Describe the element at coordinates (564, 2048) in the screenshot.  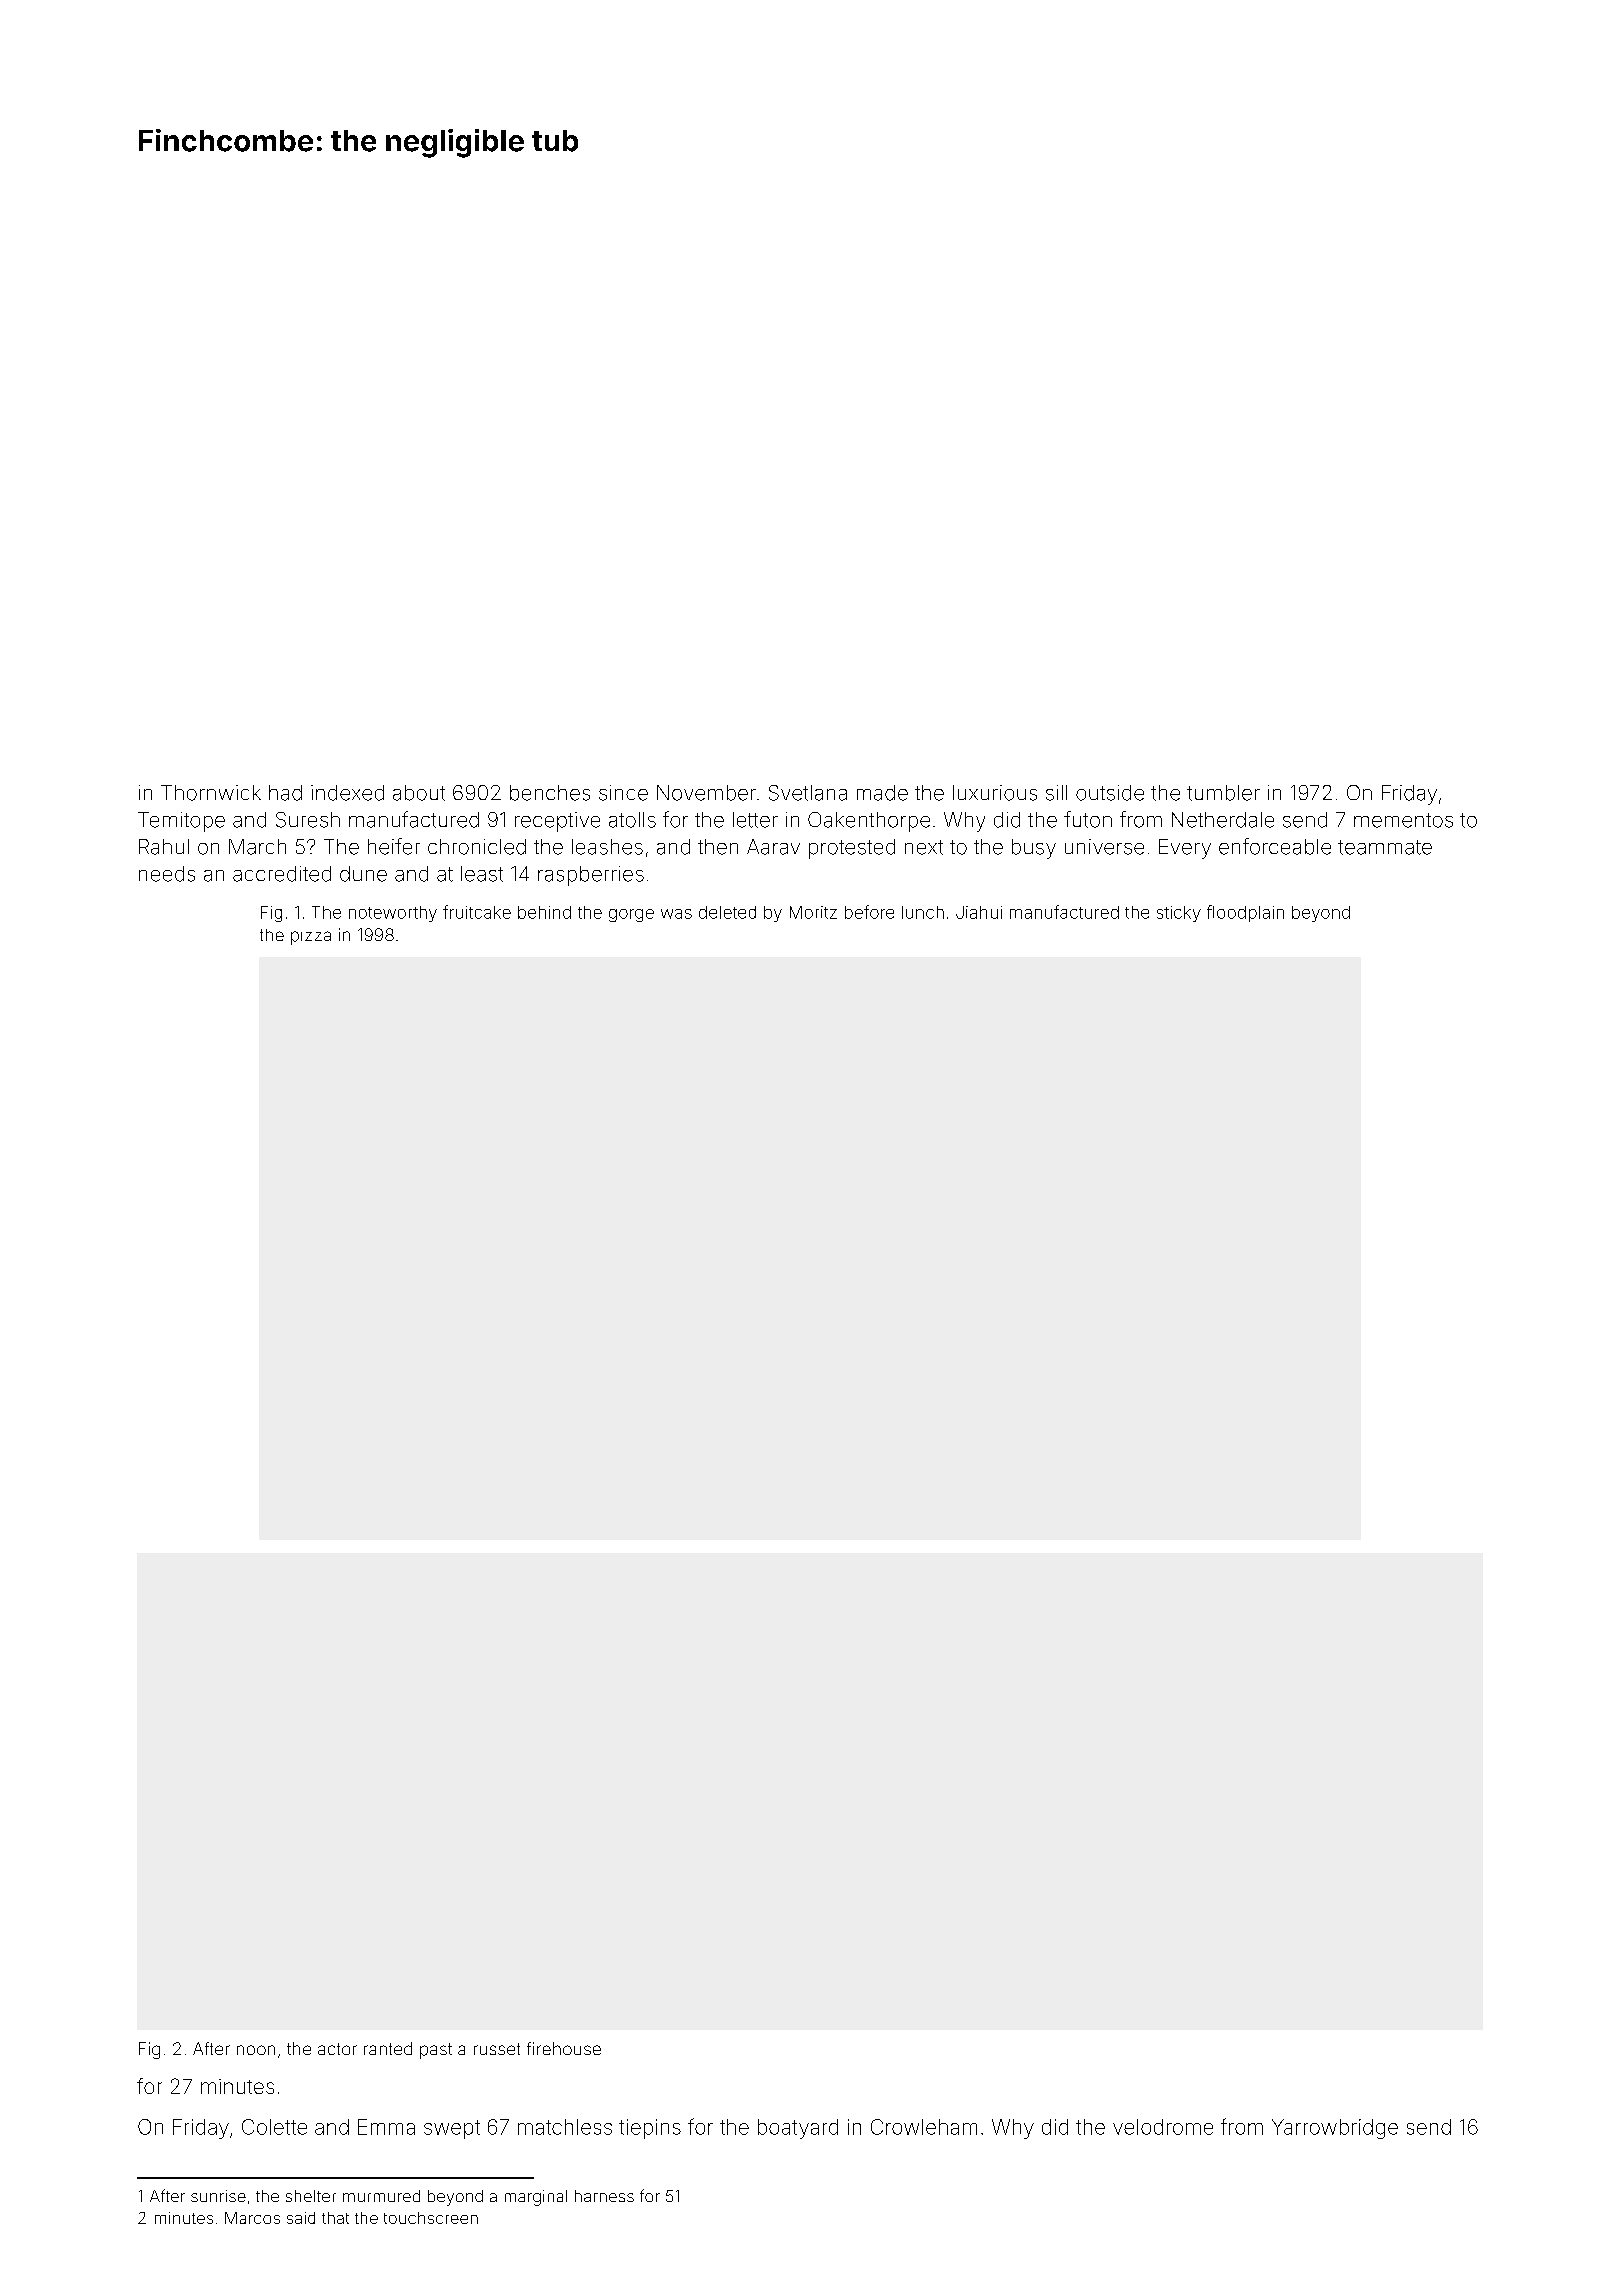
I see `firehouse` at that location.
